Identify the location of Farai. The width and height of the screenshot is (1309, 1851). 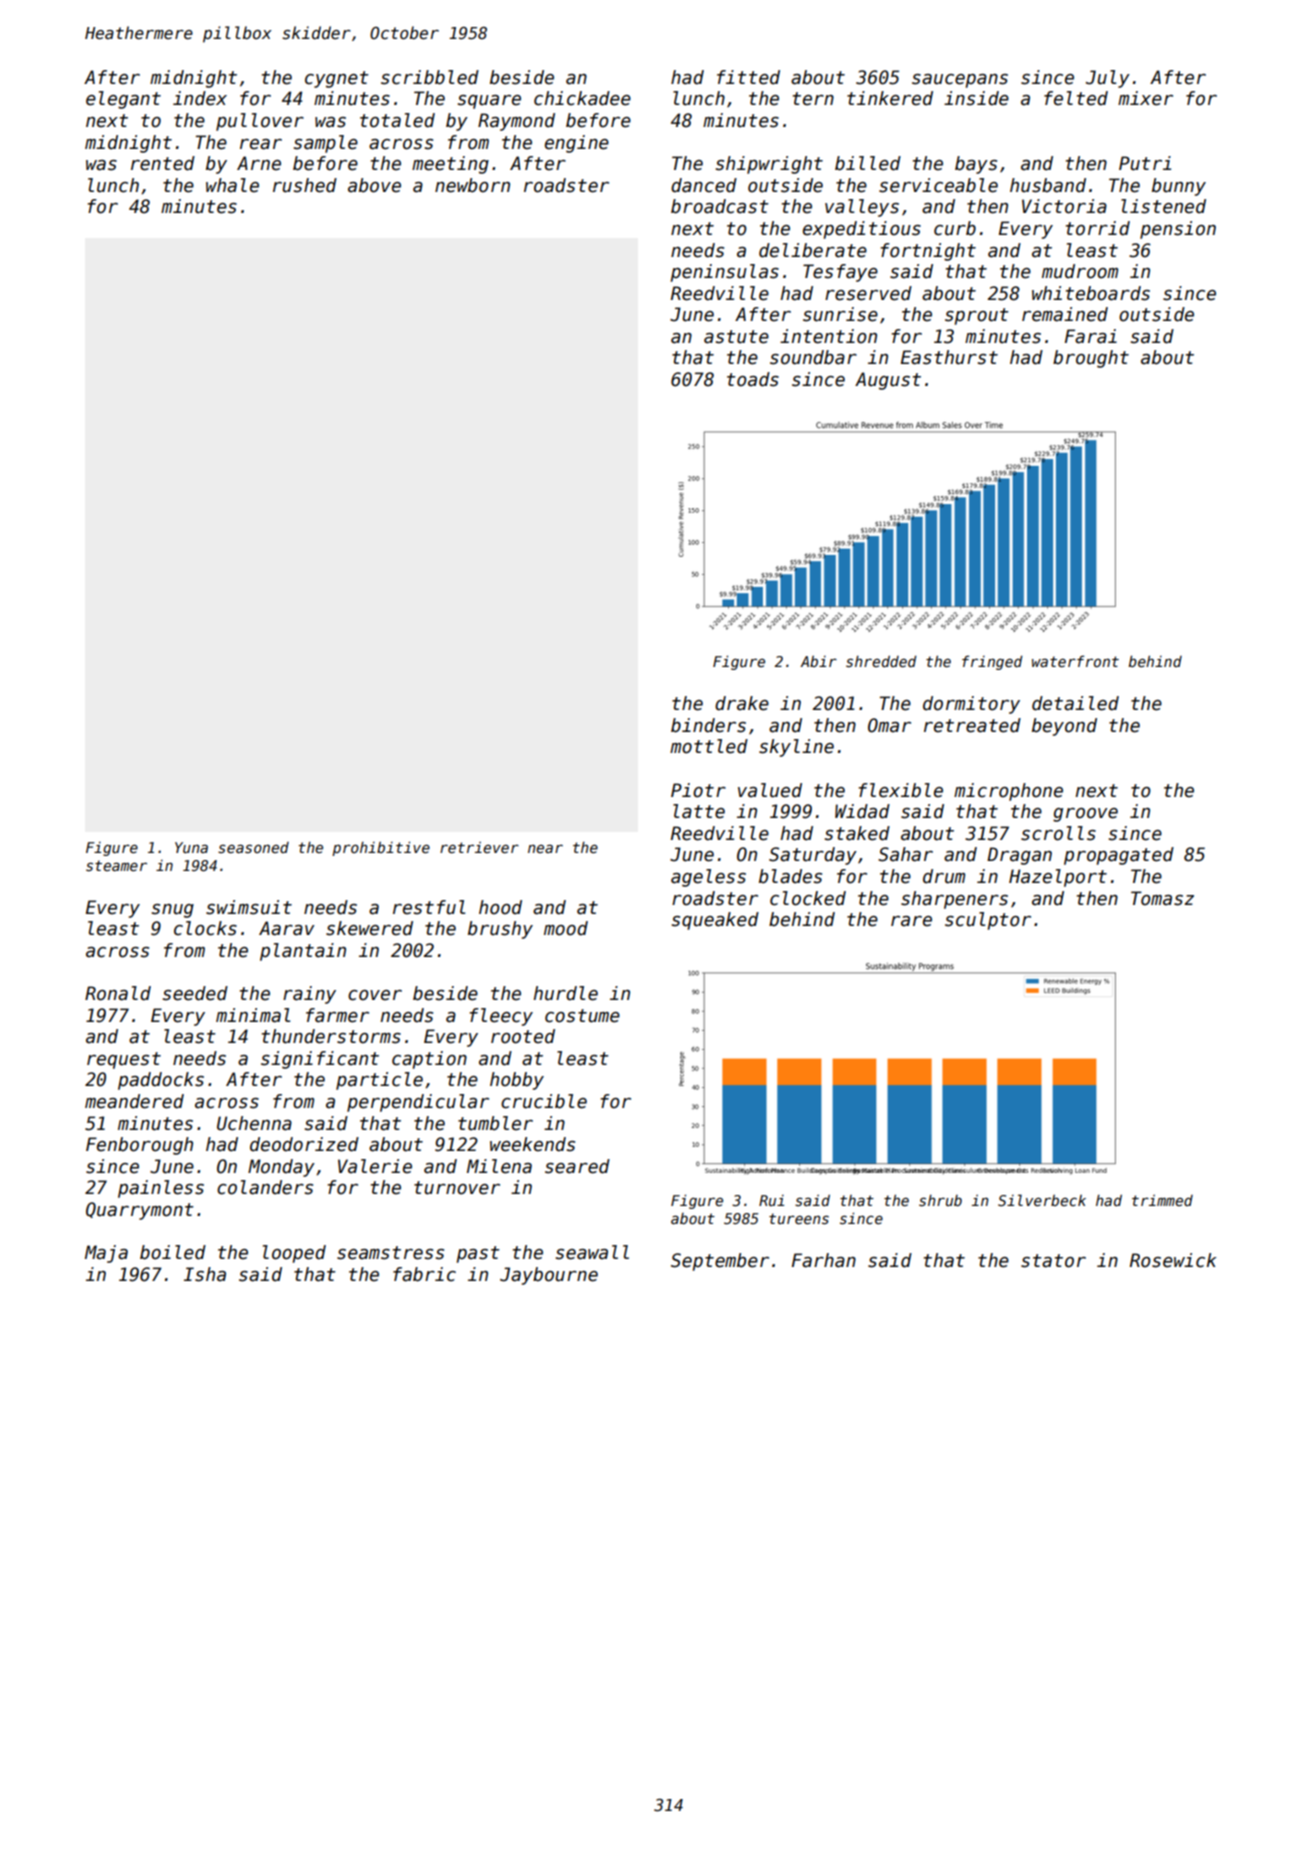
(1091, 336).
